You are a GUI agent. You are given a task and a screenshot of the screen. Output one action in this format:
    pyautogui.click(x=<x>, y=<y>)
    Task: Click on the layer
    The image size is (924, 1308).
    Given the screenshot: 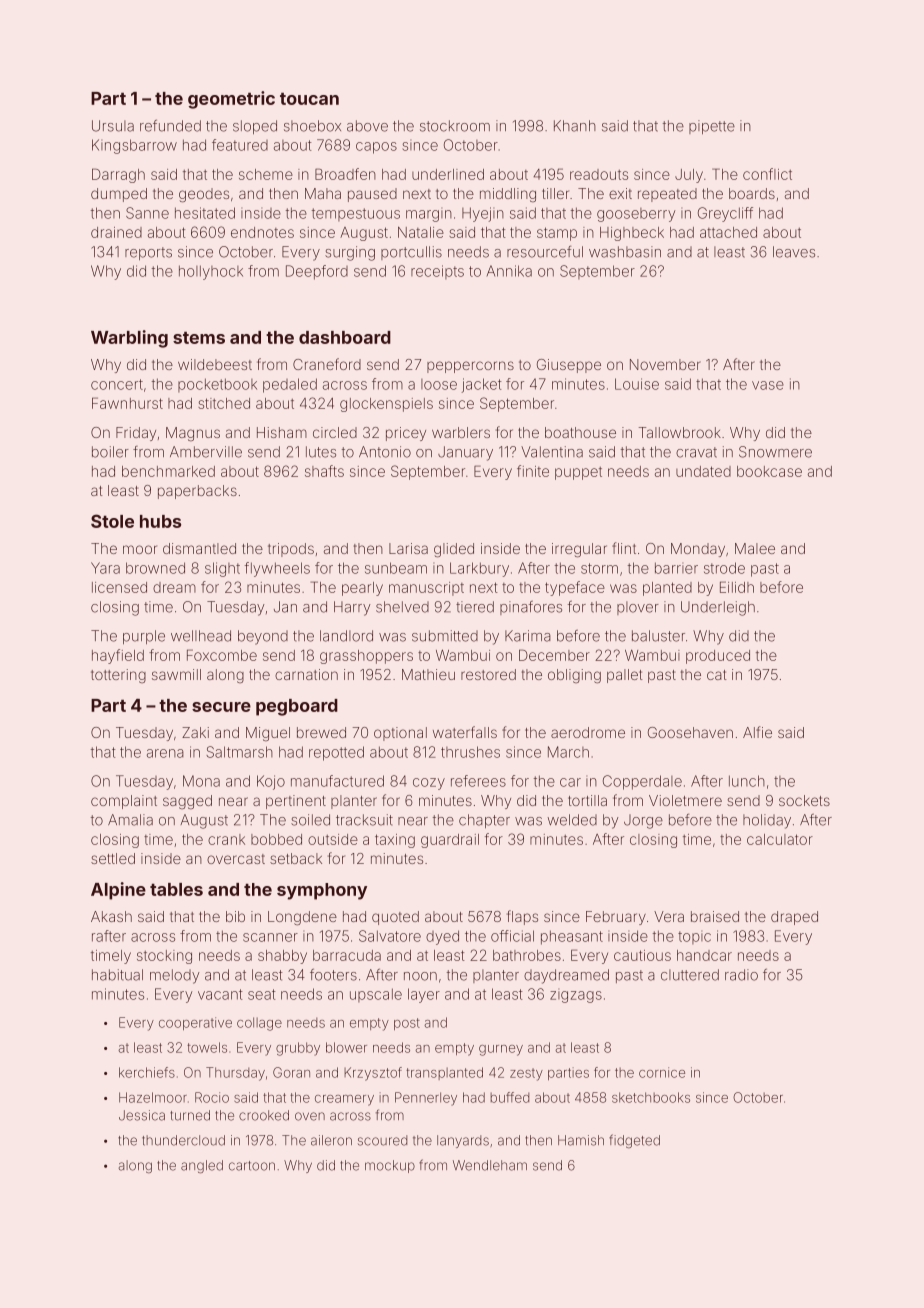 What is the action you would take?
    pyautogui.click(x=424, y=995)
